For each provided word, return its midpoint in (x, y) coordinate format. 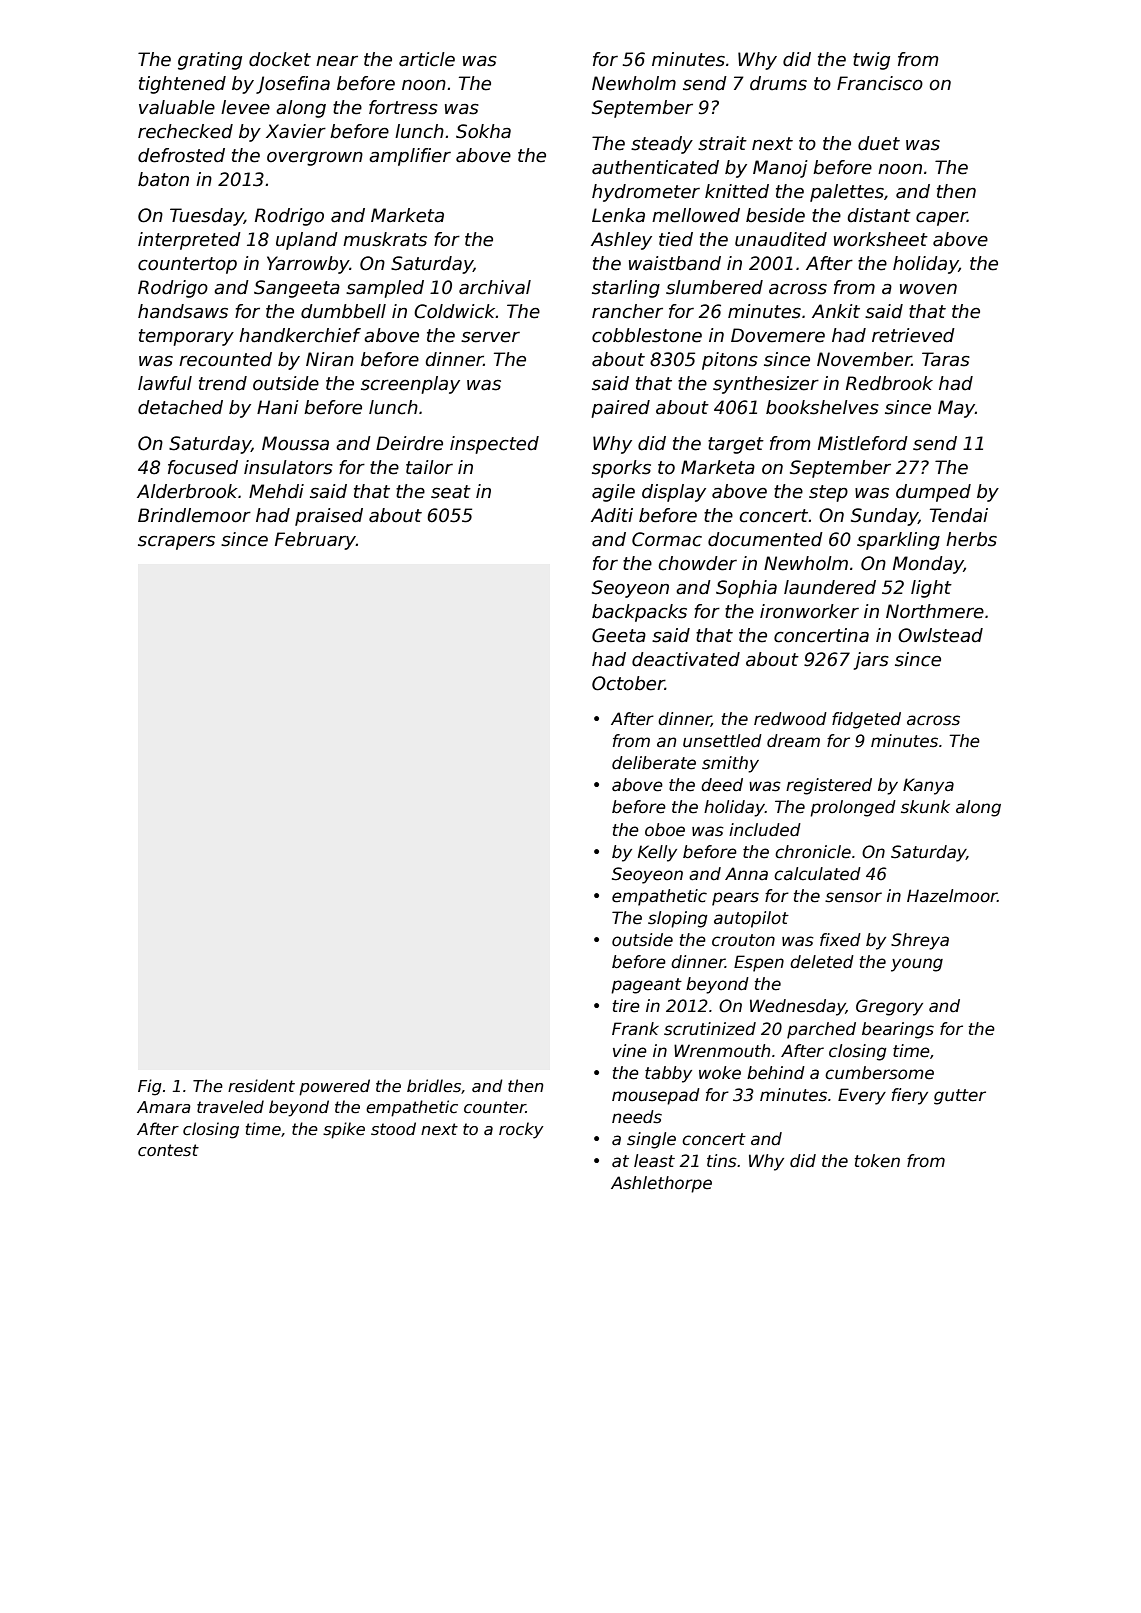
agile (613, 493)
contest (168, 1150)
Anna (746, 873)
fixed (840, 940)
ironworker (809, 611)
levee (245, 107)
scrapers (176, 543)
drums (778, 83)
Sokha (483, 131)
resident (261, 1086)
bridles (434, 1086)
